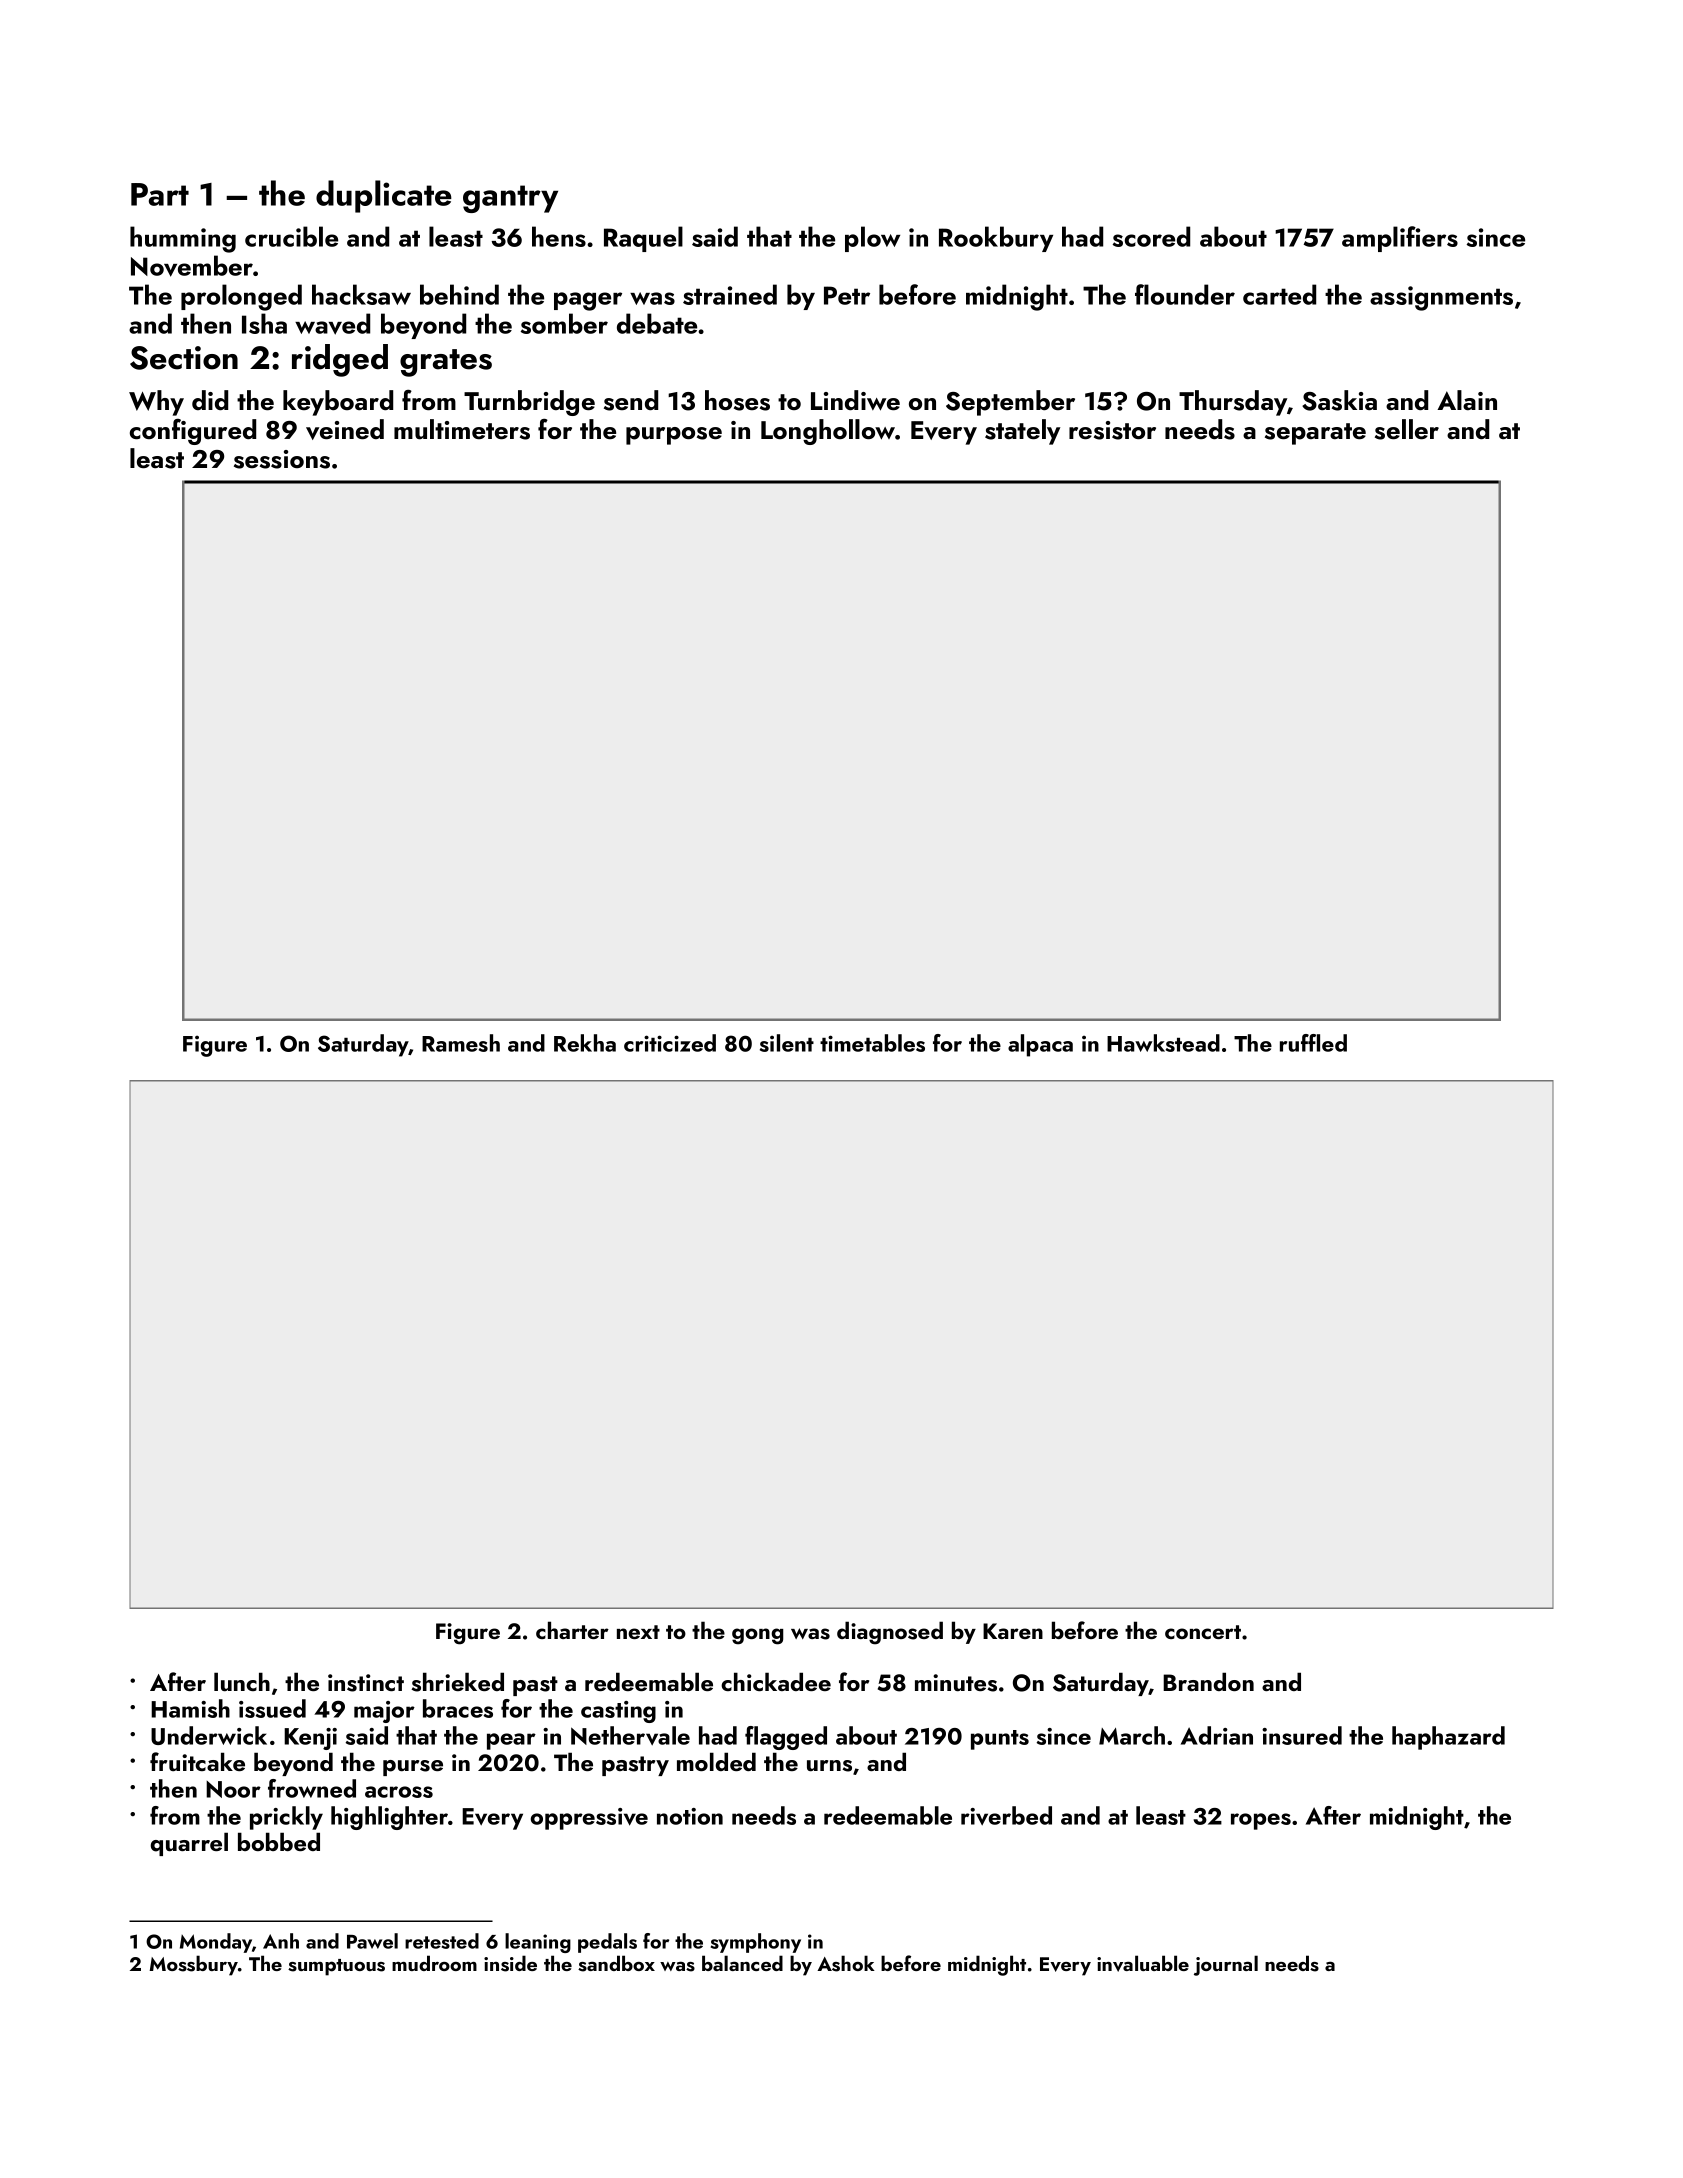  What do you see at coordinates (1226, 1965) in the image?
I see `journal` at bounding box center [1226, 1965].
